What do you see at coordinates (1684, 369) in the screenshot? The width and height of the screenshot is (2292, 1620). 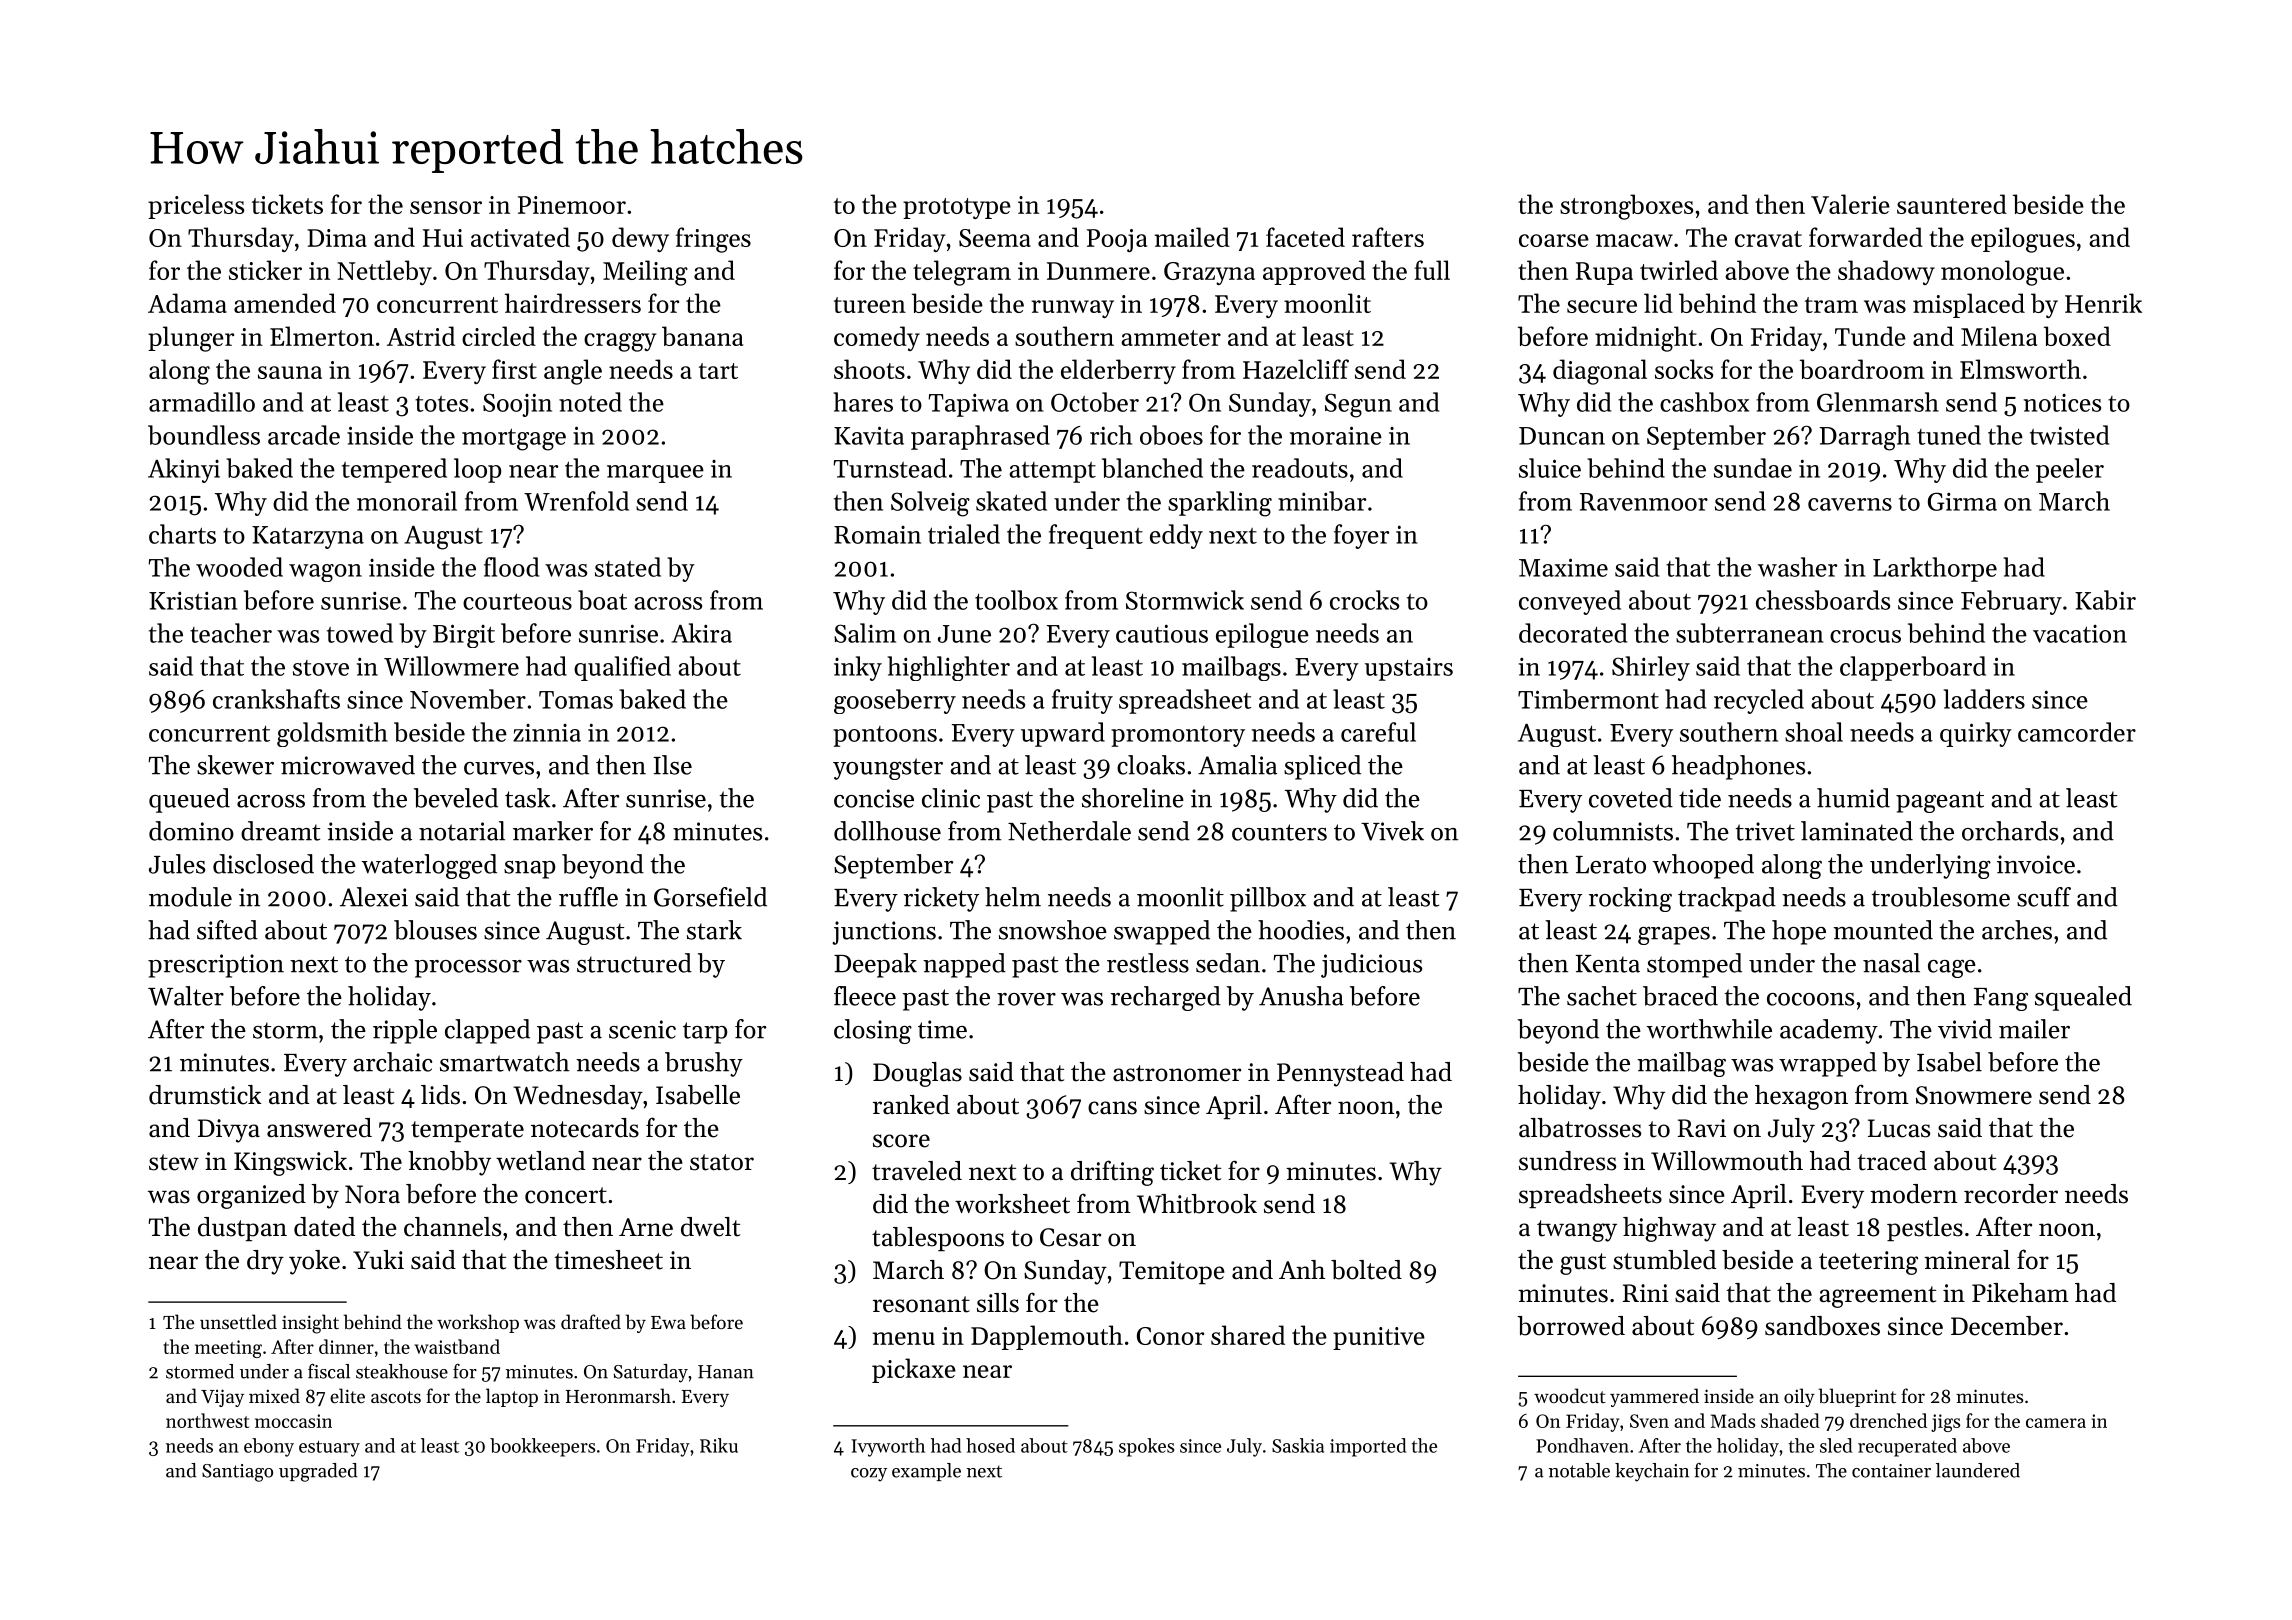 I see `socks` at bounding box center [1684, 369].
